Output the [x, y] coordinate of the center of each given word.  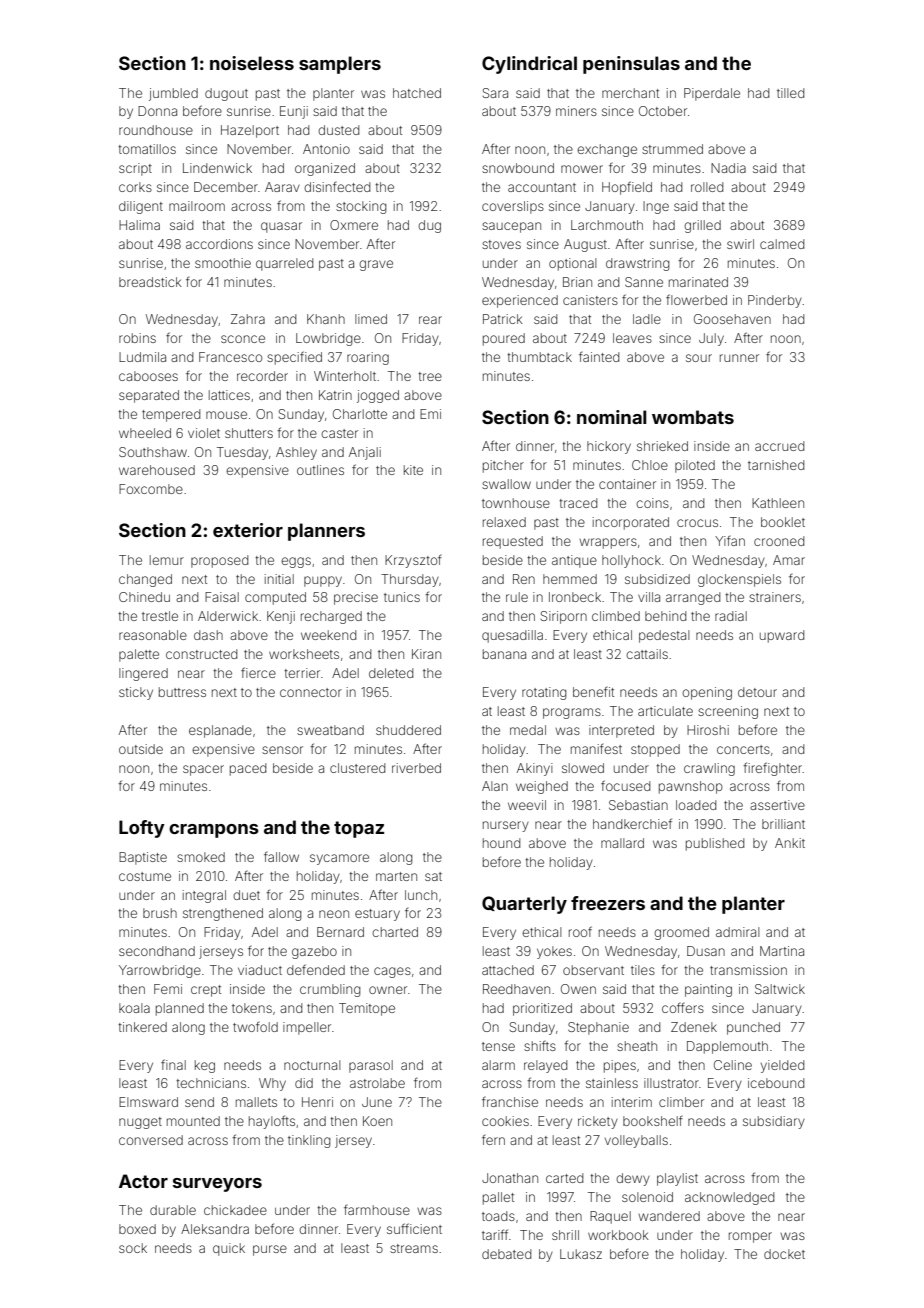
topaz [359, 829]
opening [707, 693]
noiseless [252, 63]
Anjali [365, 453]
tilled [790, 93]
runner [739, 358]
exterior [248, 530]
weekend [328, 635]
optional [573, 264]
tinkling [309, 1141]
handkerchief [632, 823]
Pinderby [775, 301]
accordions [219, 244]
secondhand [157, 951]
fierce [258, 672]
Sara [495, 93]
